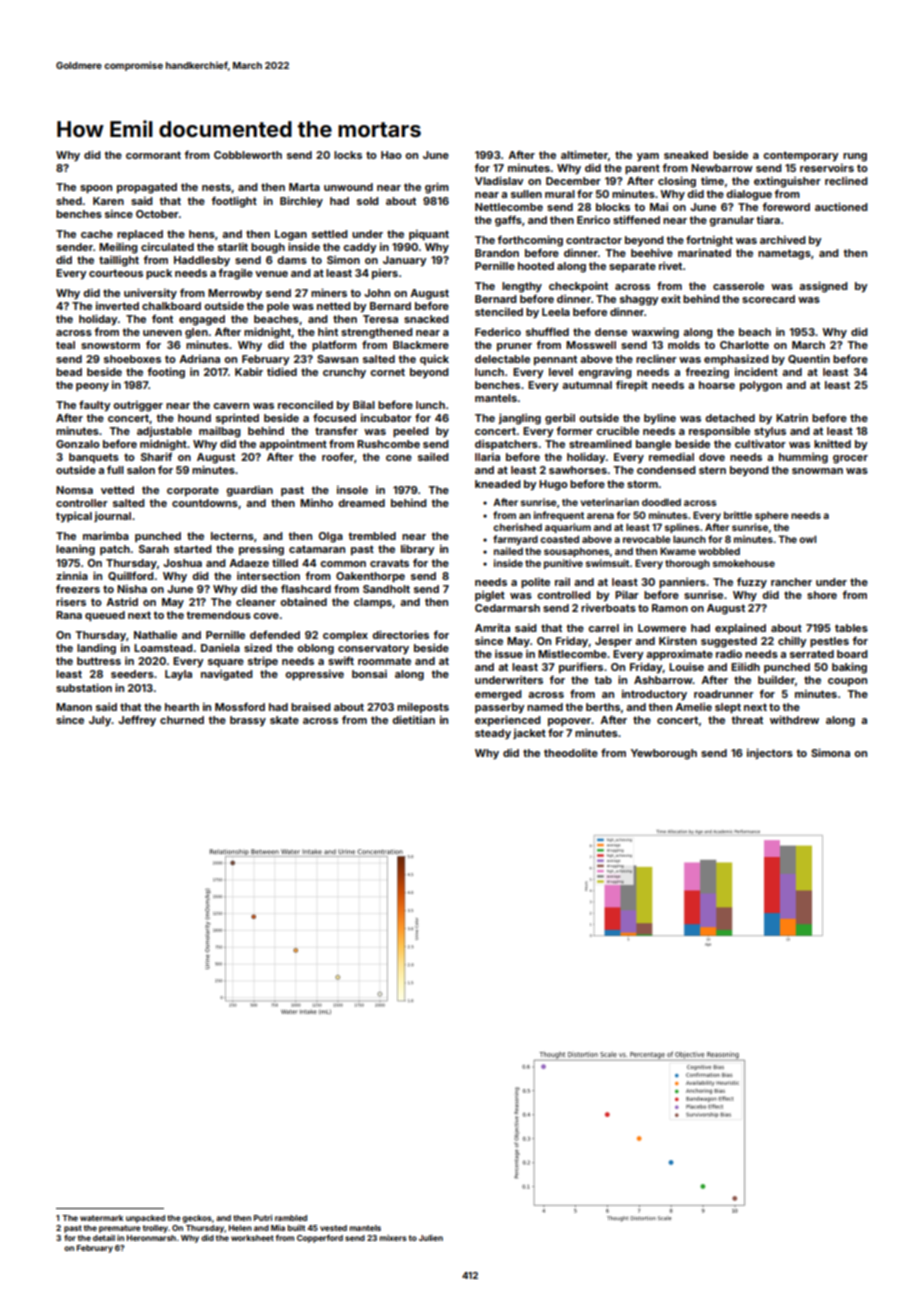  What do you see at coordinates (578, 470) in the screenshot?
I see `sawhorses` at bounding box center [578, 470].
